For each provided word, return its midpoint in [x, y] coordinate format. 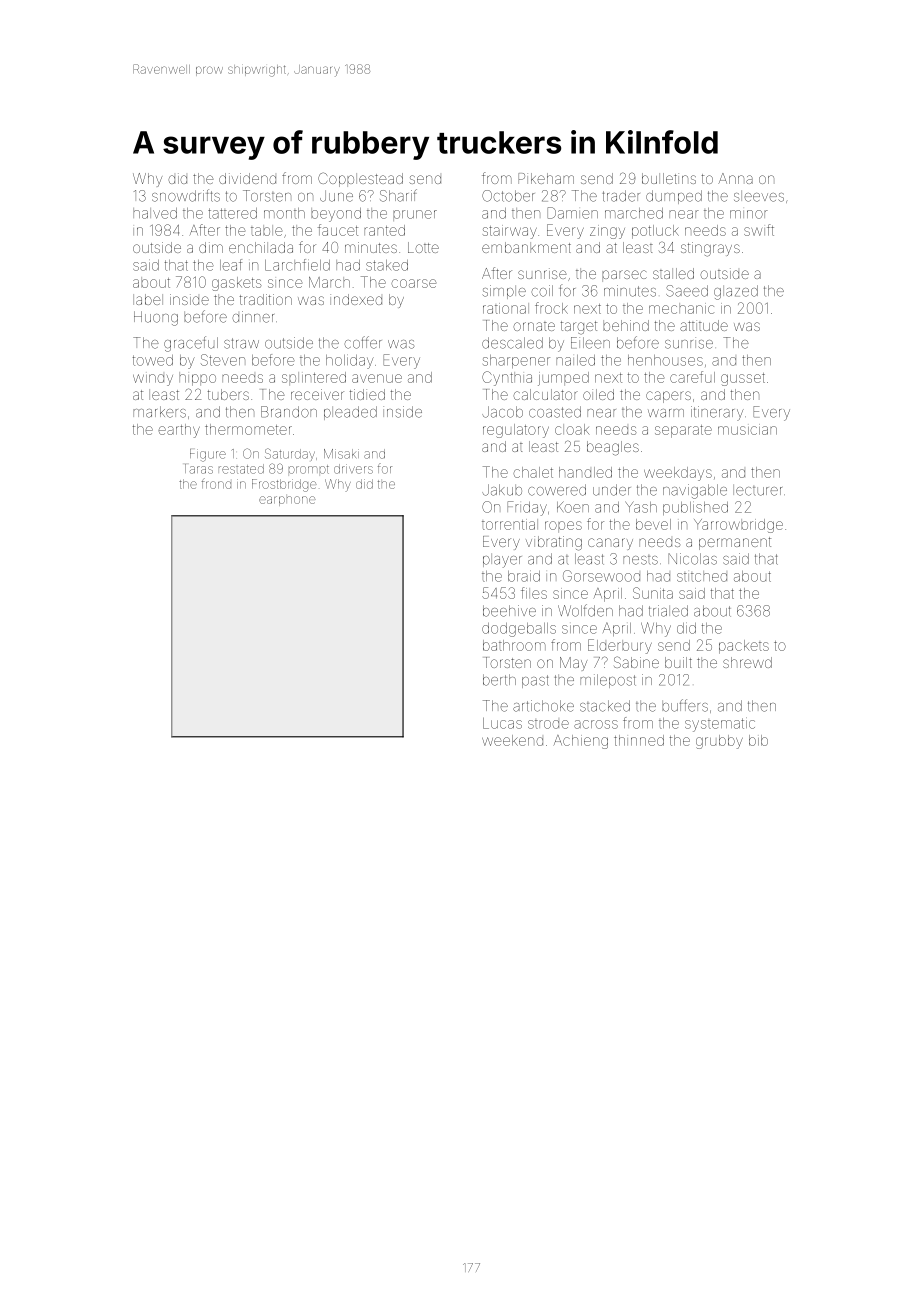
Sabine [636, 662]
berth [499, 680]
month [284, 213]
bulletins [669, 178]
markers [159, 412]
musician [747, 429]
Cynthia [507, 378]
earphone [287, 501]
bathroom [514, 645]
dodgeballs [519, 630]
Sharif [398, 195]
